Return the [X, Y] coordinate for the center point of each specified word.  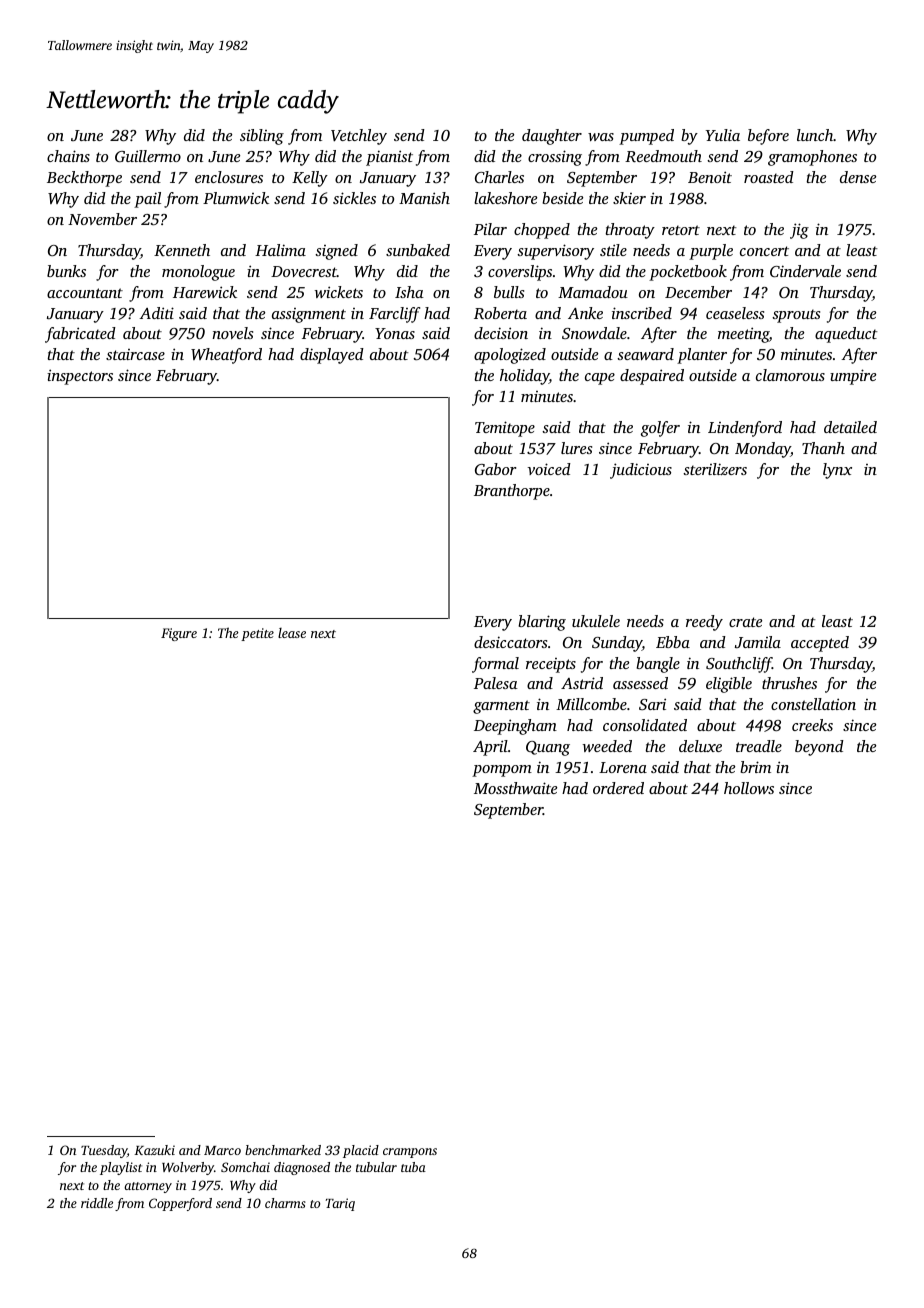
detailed [850, 427]
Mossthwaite [515, 788]
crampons [410, 1153]
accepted [820, 644]
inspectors [80, 377]
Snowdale [594, 333]
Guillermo [148, 156]
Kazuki [154, 1150]
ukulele [596, 621]
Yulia [722, 135]
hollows [749, 788]
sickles [354, 198]
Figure [179, 634]
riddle [97, 1203]
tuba [413, 1167]
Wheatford [226, 356]
